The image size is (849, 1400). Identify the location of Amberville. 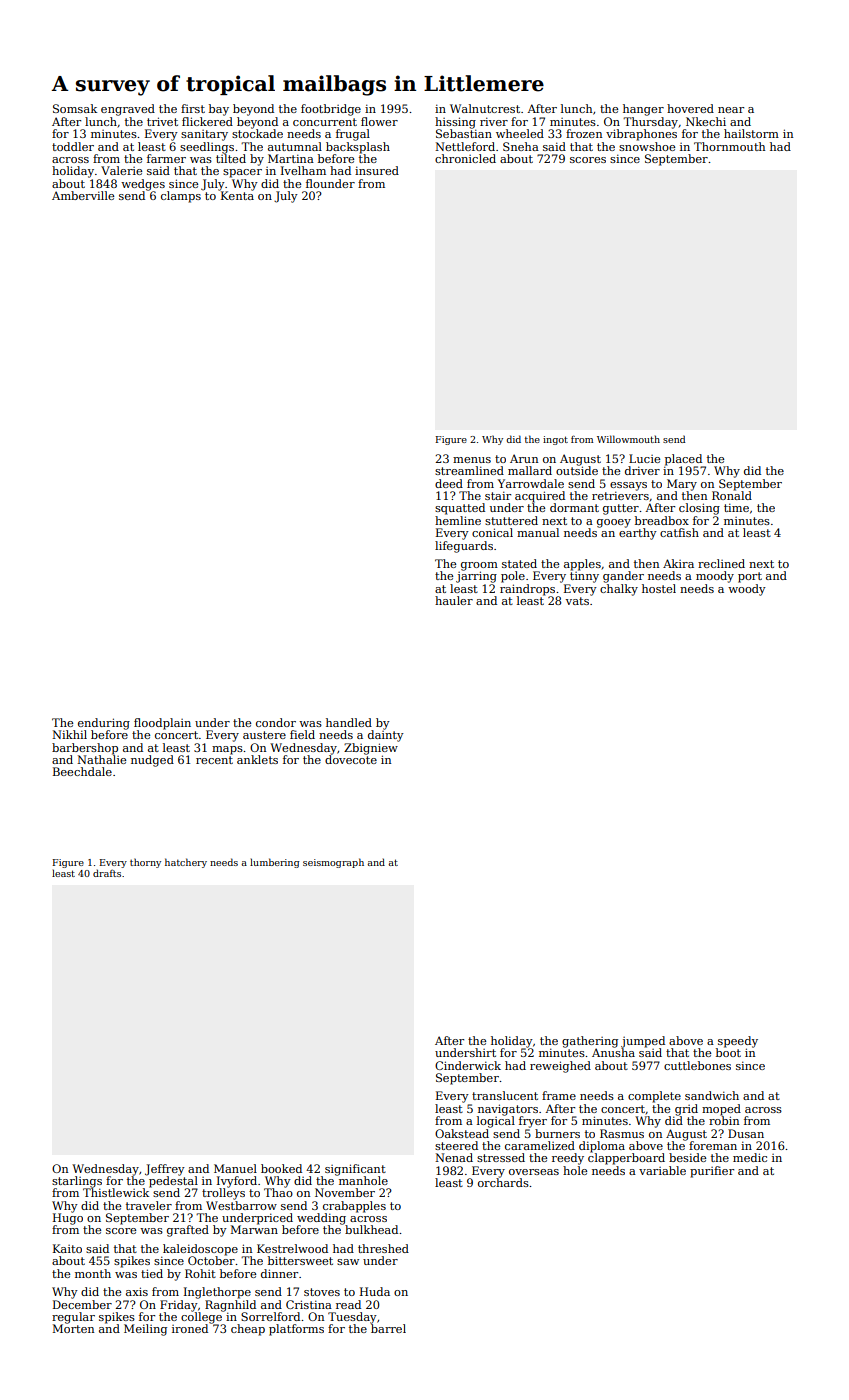
(83, 195).
